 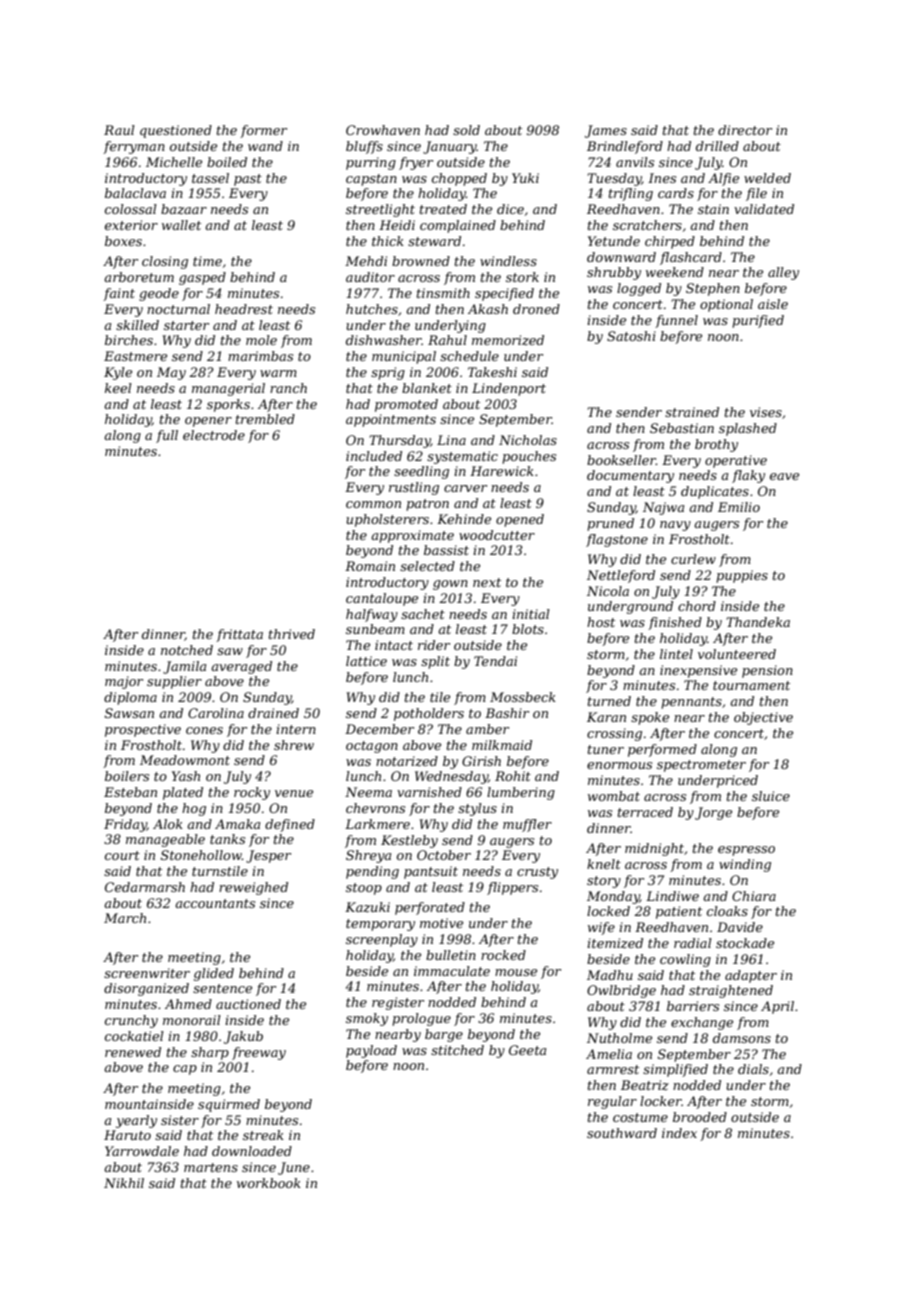 I want to click on notched, so click(x=187, y=650).
